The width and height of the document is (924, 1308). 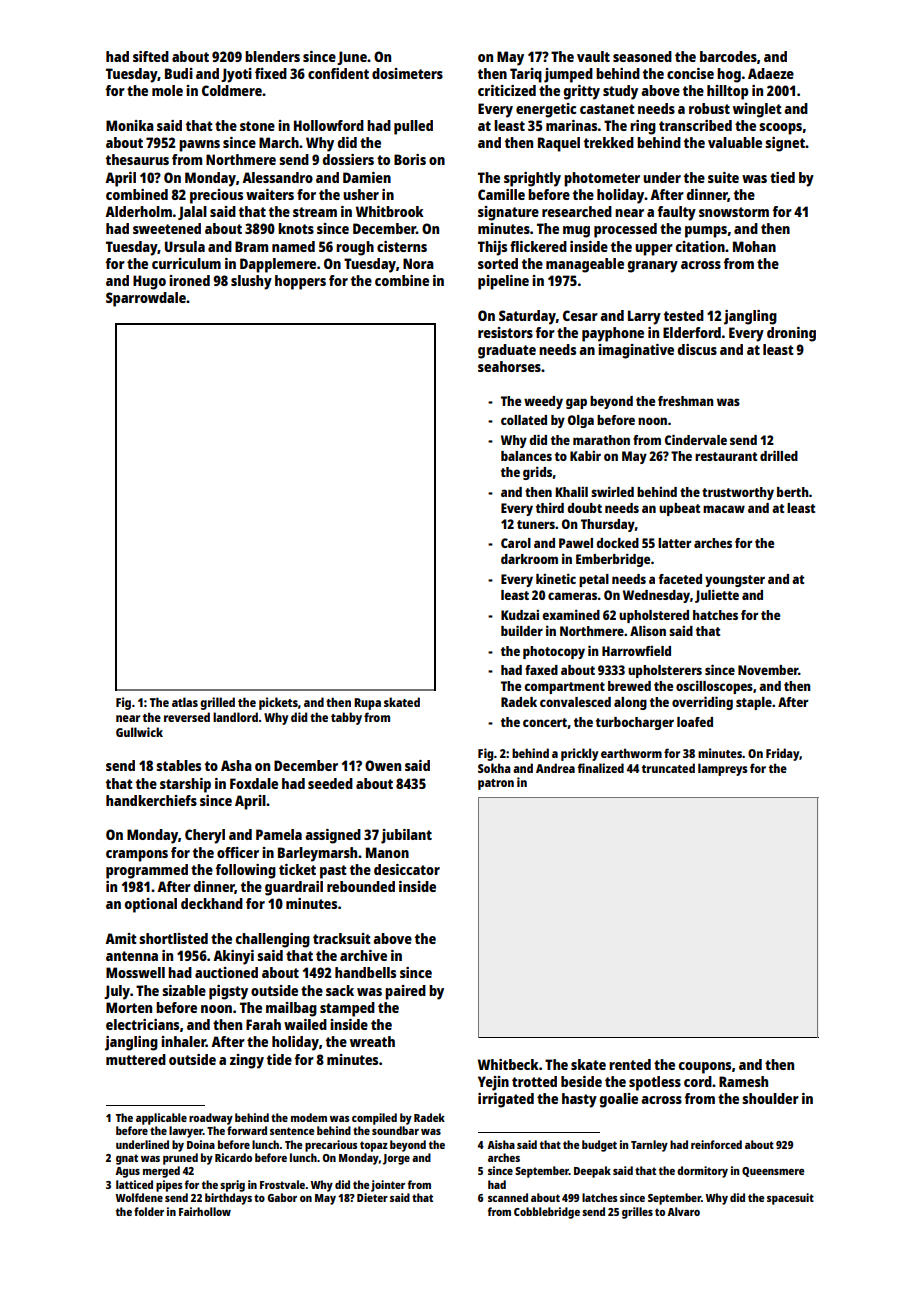 I want to click on Hugo, so click(x=149, y=282).
